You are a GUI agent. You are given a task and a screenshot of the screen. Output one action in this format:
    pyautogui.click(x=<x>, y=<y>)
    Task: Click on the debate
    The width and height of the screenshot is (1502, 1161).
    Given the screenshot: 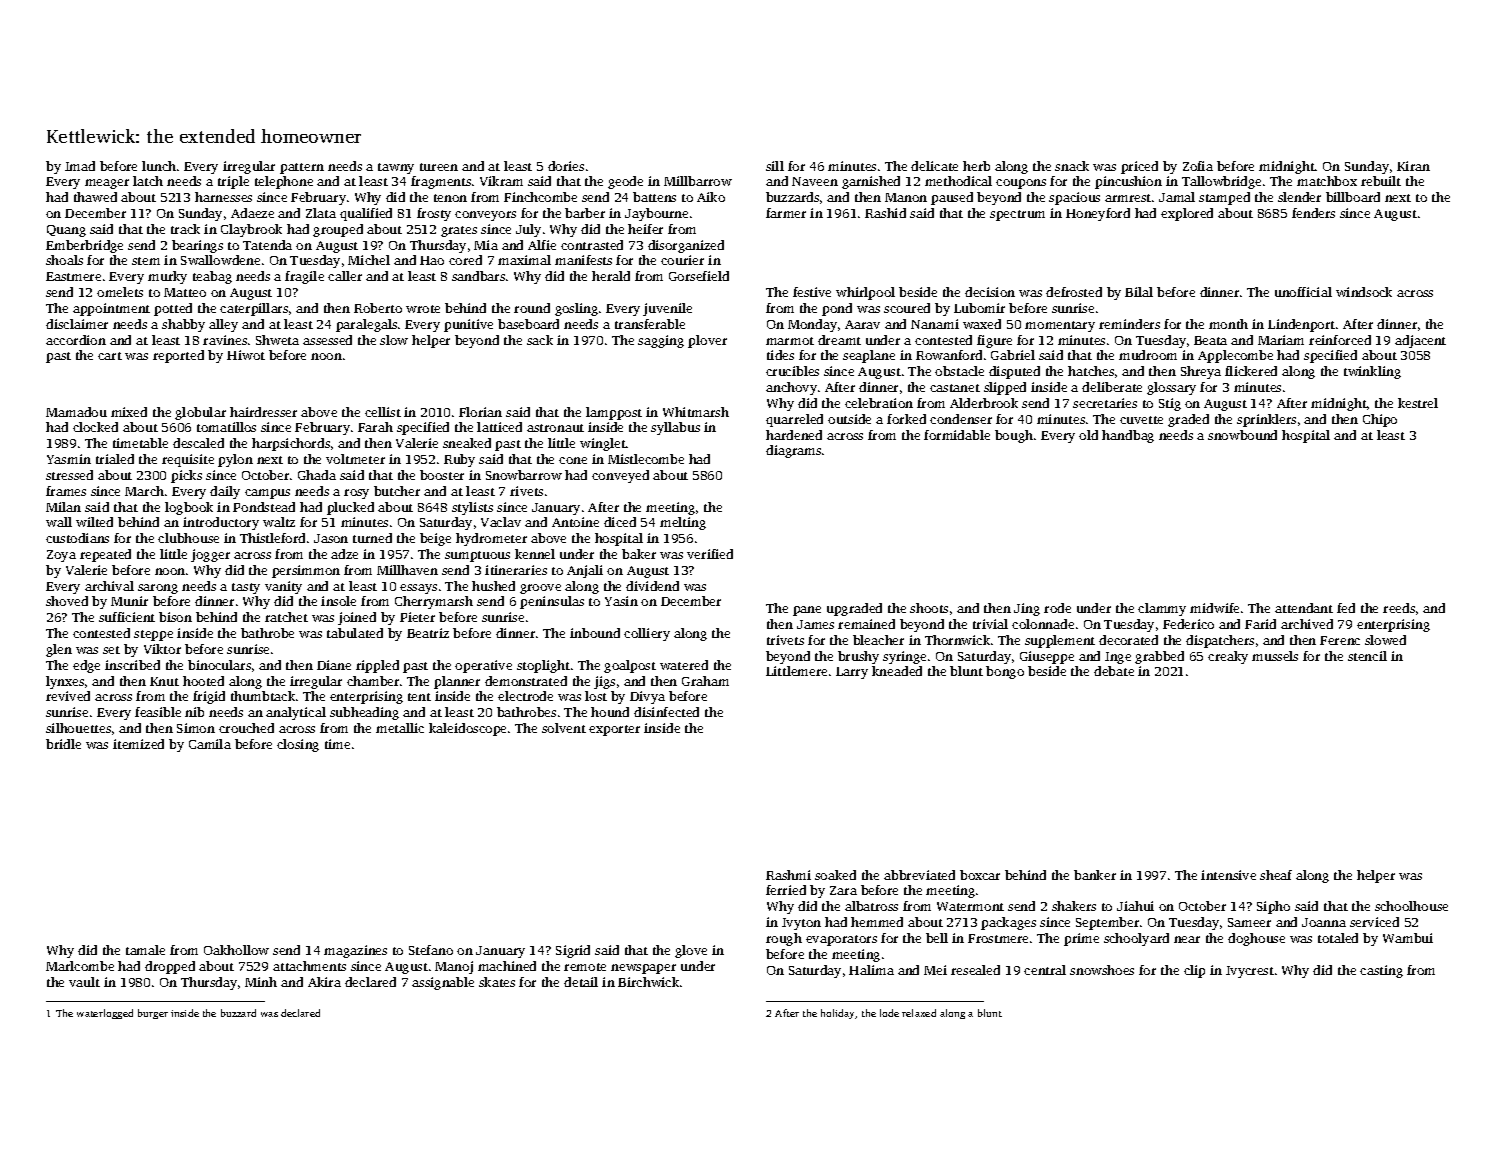 What is the action you would take?
    pyautogui.click(x=1114, y=671)
